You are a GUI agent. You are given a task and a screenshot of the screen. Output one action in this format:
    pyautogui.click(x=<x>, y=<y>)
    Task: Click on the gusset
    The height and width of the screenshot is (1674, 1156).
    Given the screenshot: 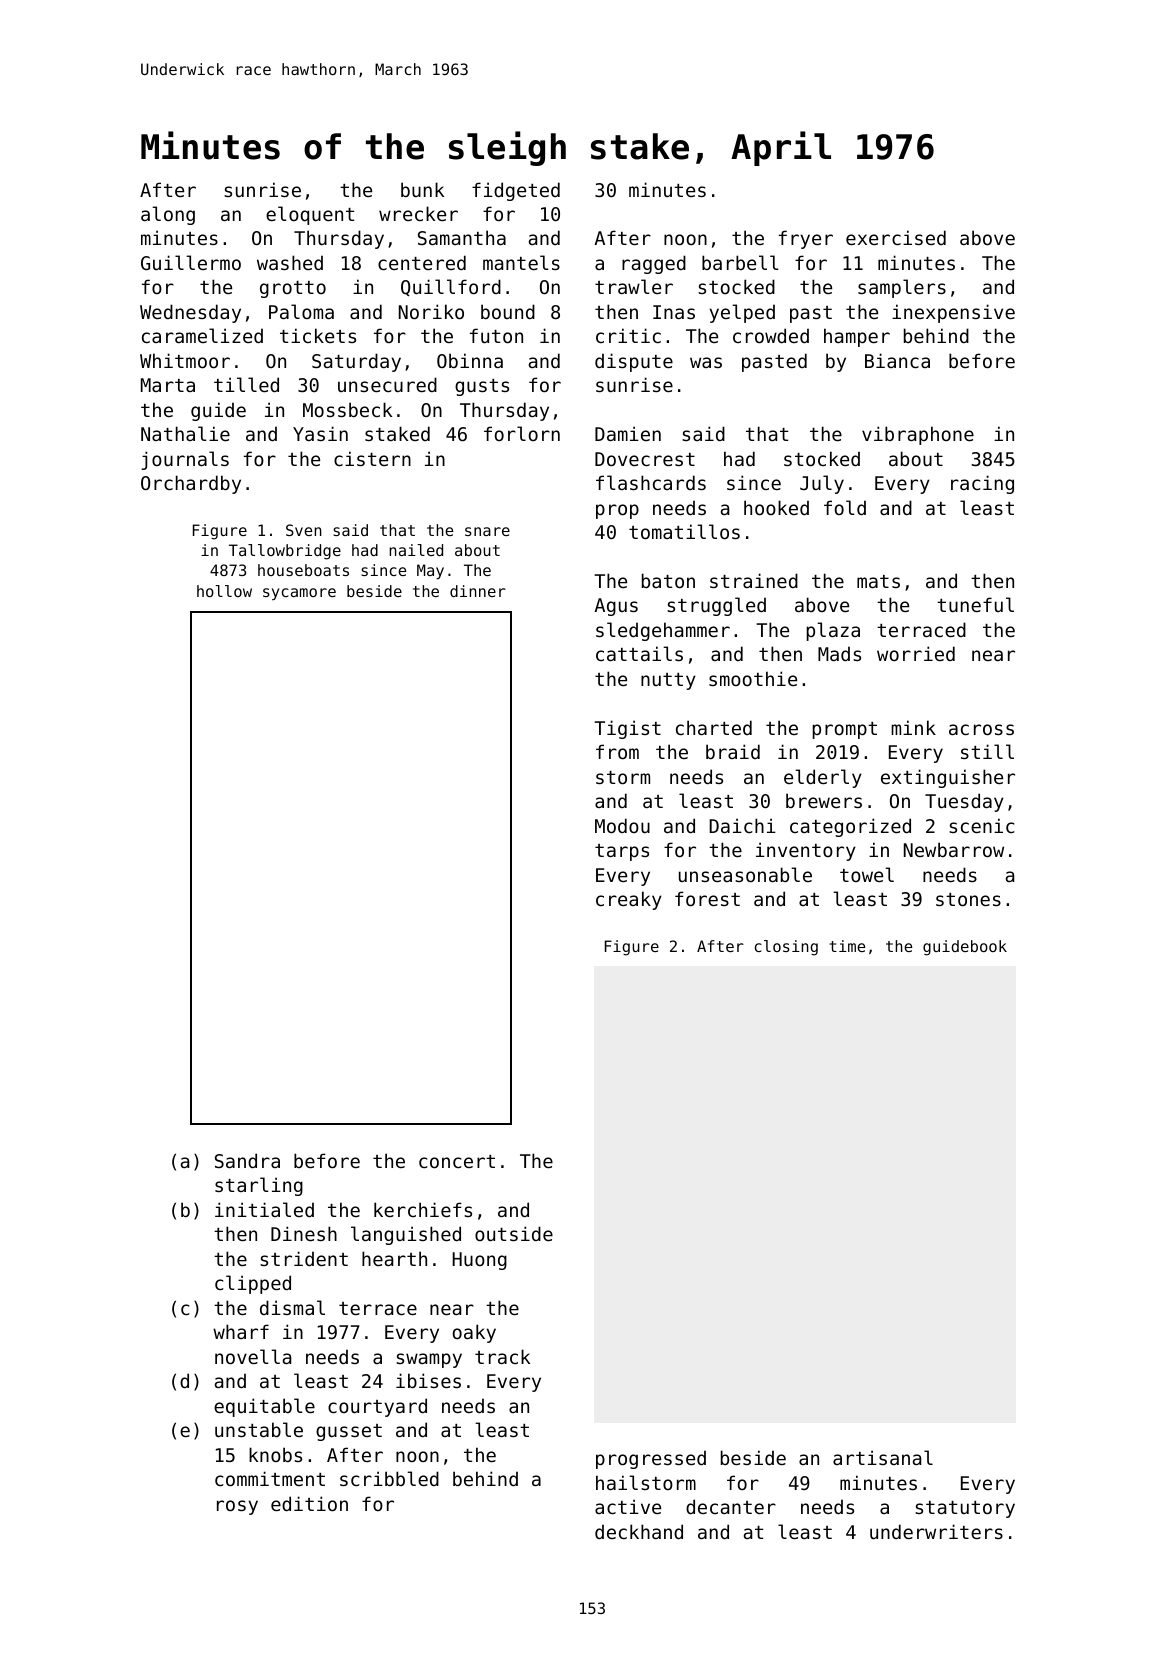 What is the action you would take?
    pyautogui.click(x=349, y=1432)
